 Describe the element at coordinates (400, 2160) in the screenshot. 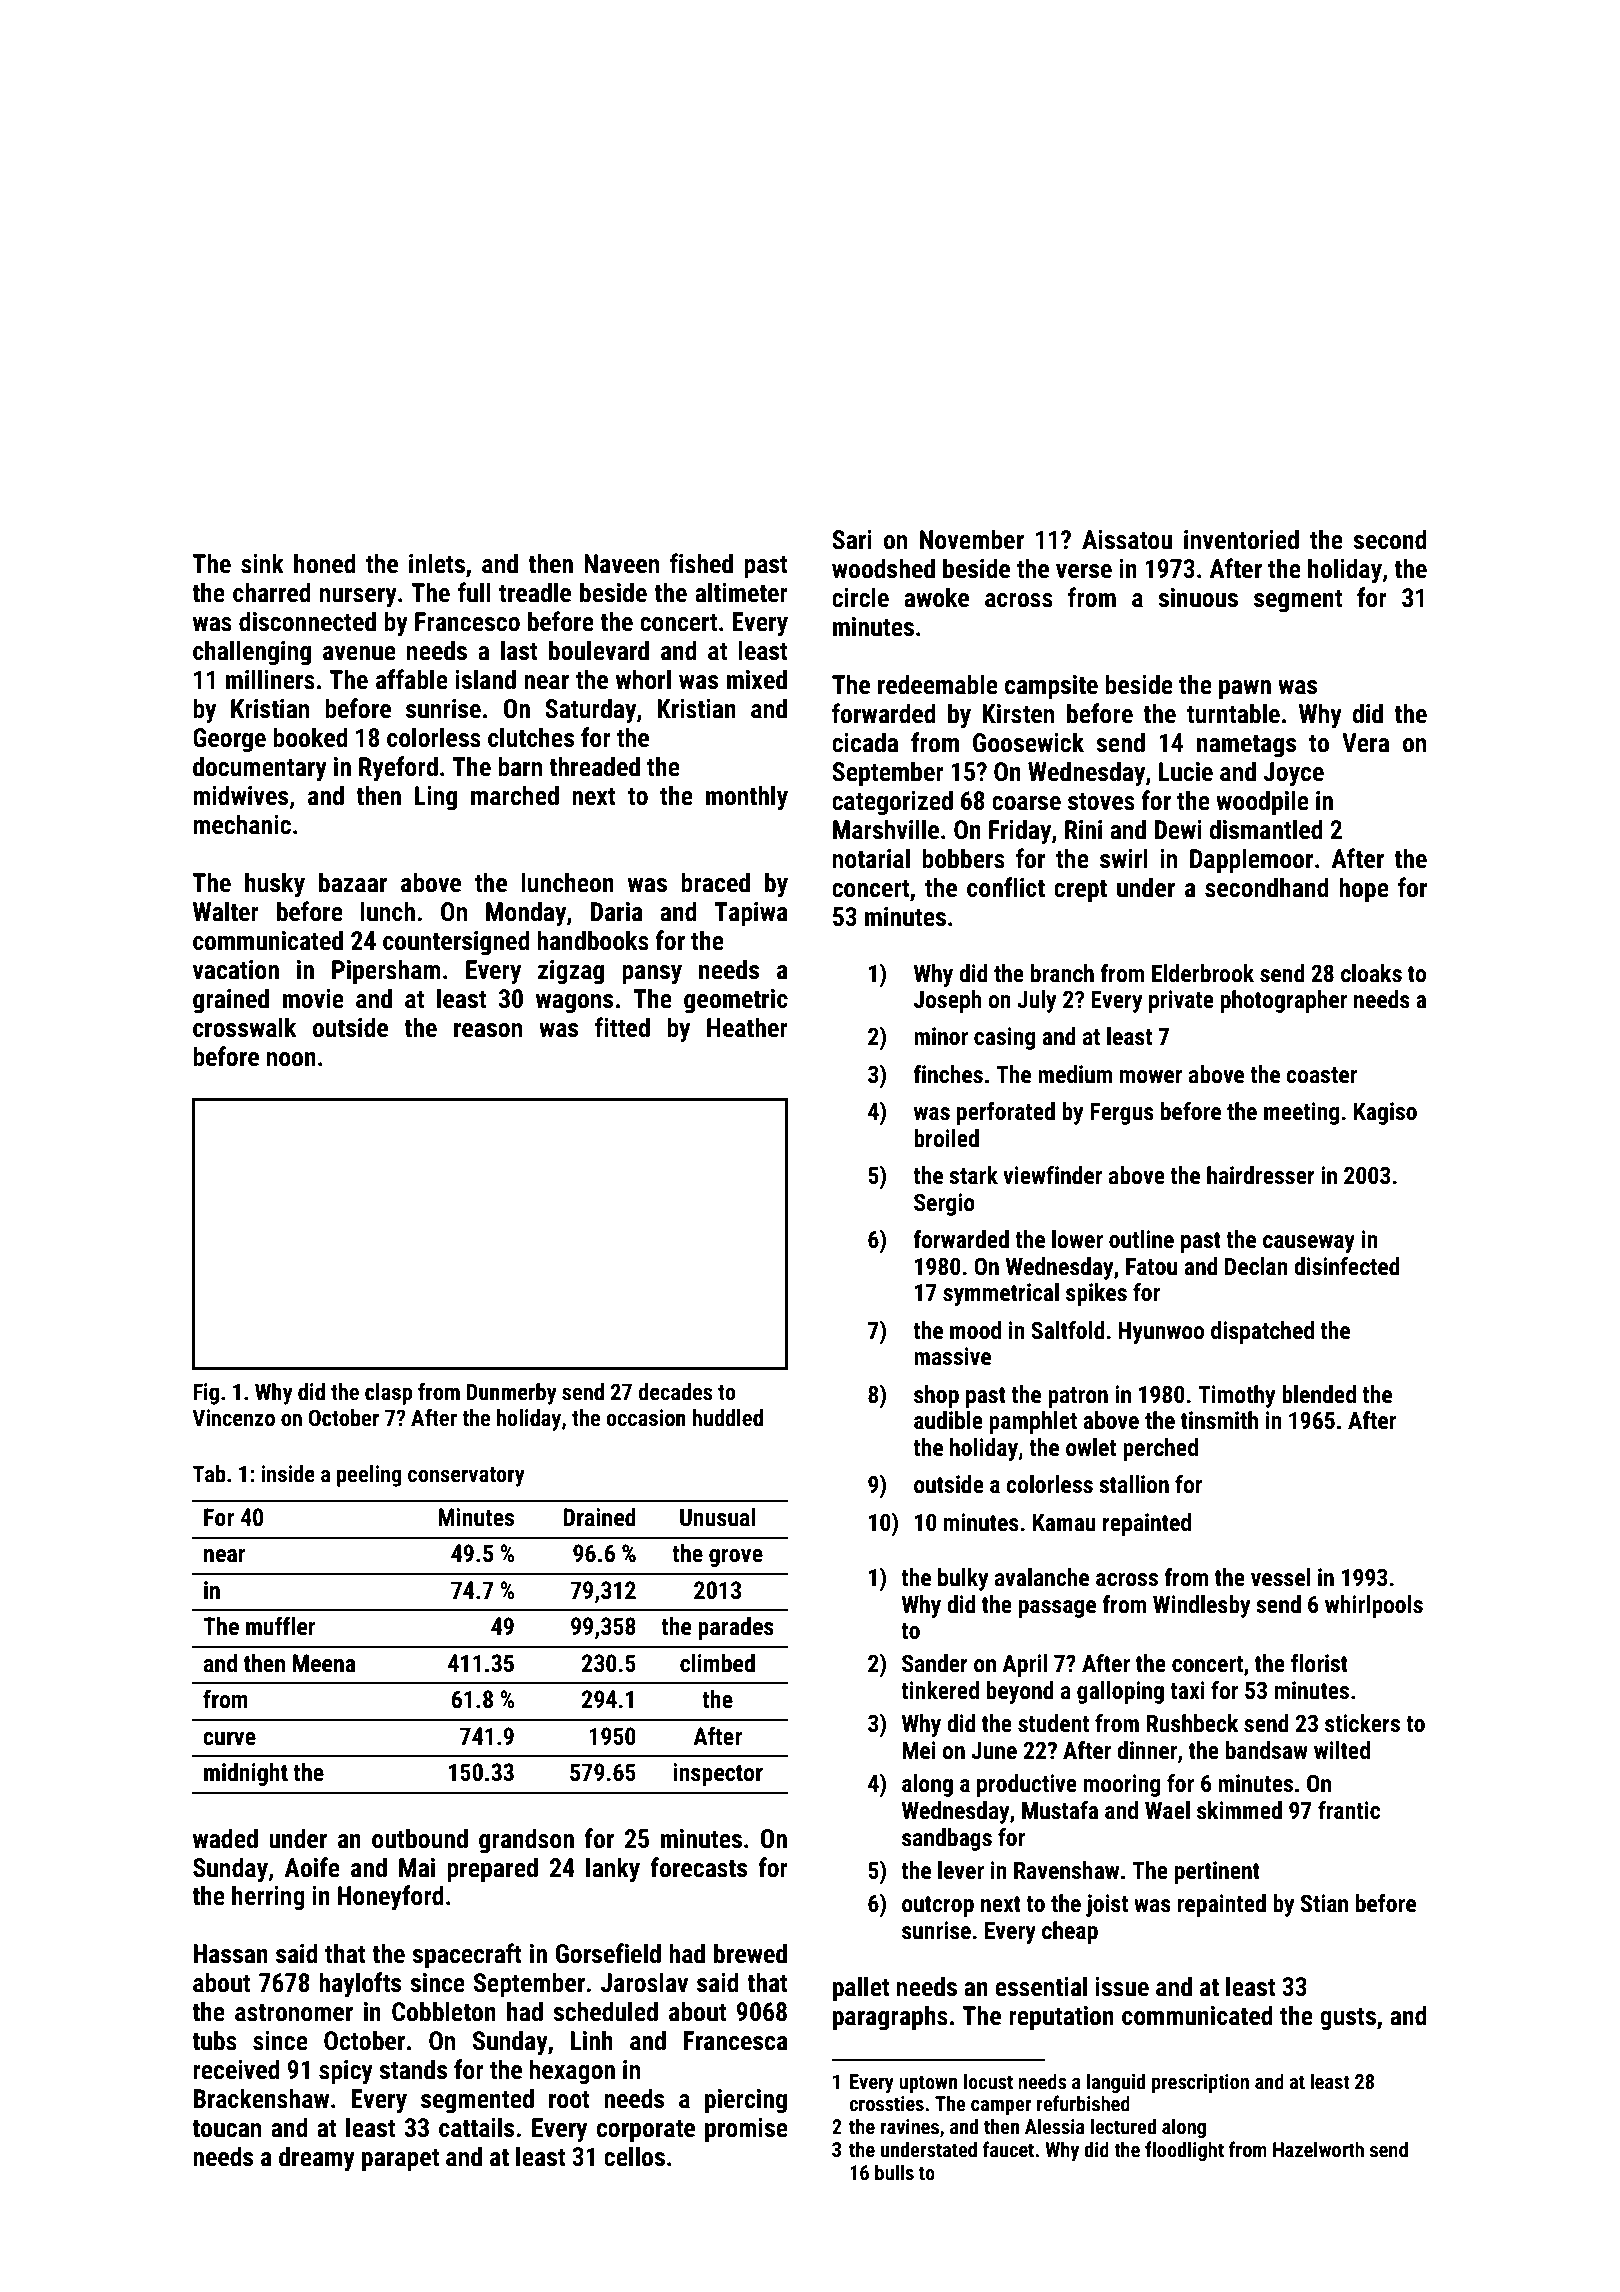

I see `parapet` at that location.
